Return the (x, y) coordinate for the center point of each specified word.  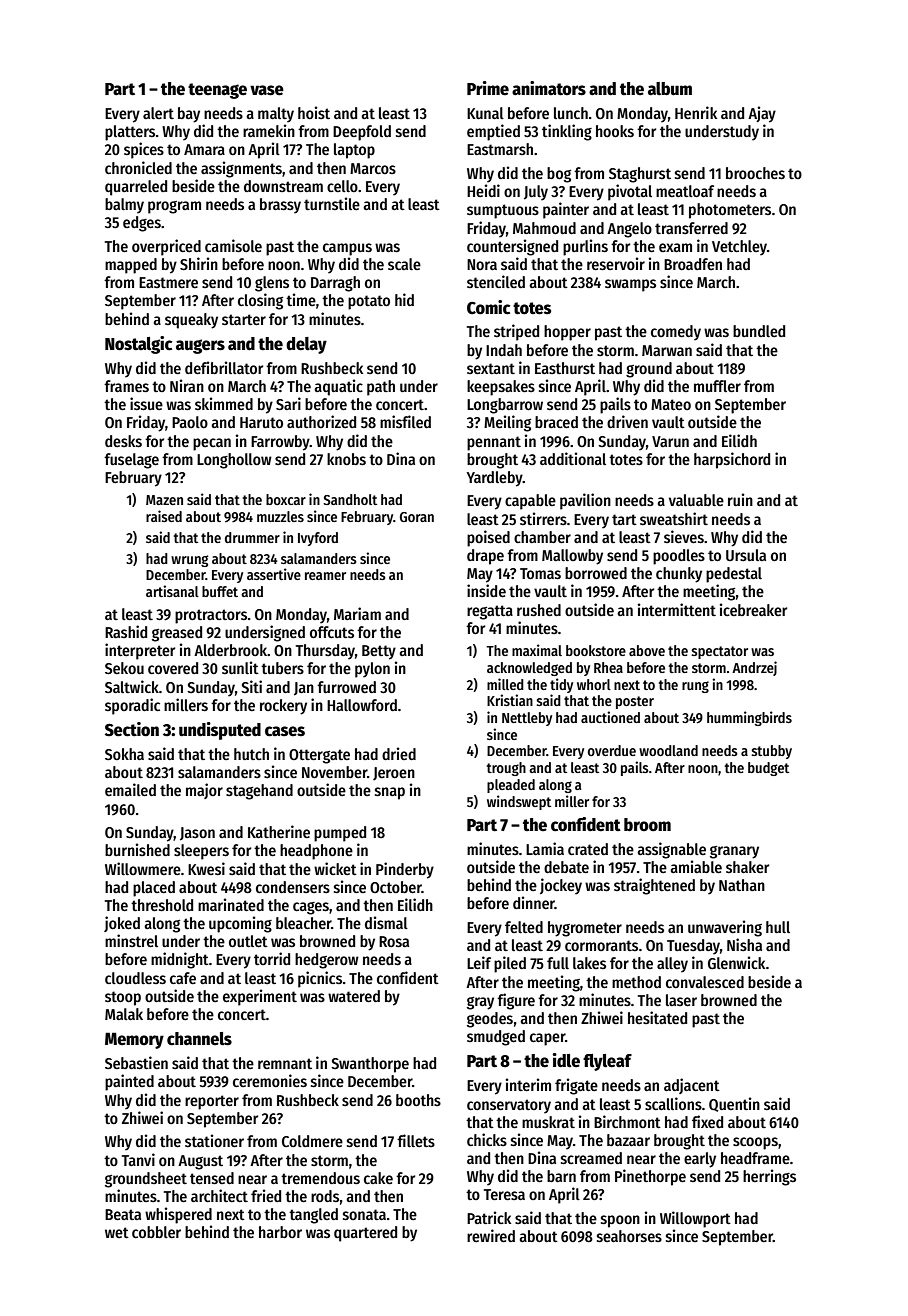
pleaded (511, 786)
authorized (321, 421)
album (670, 89)
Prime (488, 88)
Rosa (394, 942)
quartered (365, 1234)
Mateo (671, 404)
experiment (260, 997)
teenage (217, 91)
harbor (280, 1232)
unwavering (725, 928)
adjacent (692, 1086)
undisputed (220, 731)
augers (200, 346)
